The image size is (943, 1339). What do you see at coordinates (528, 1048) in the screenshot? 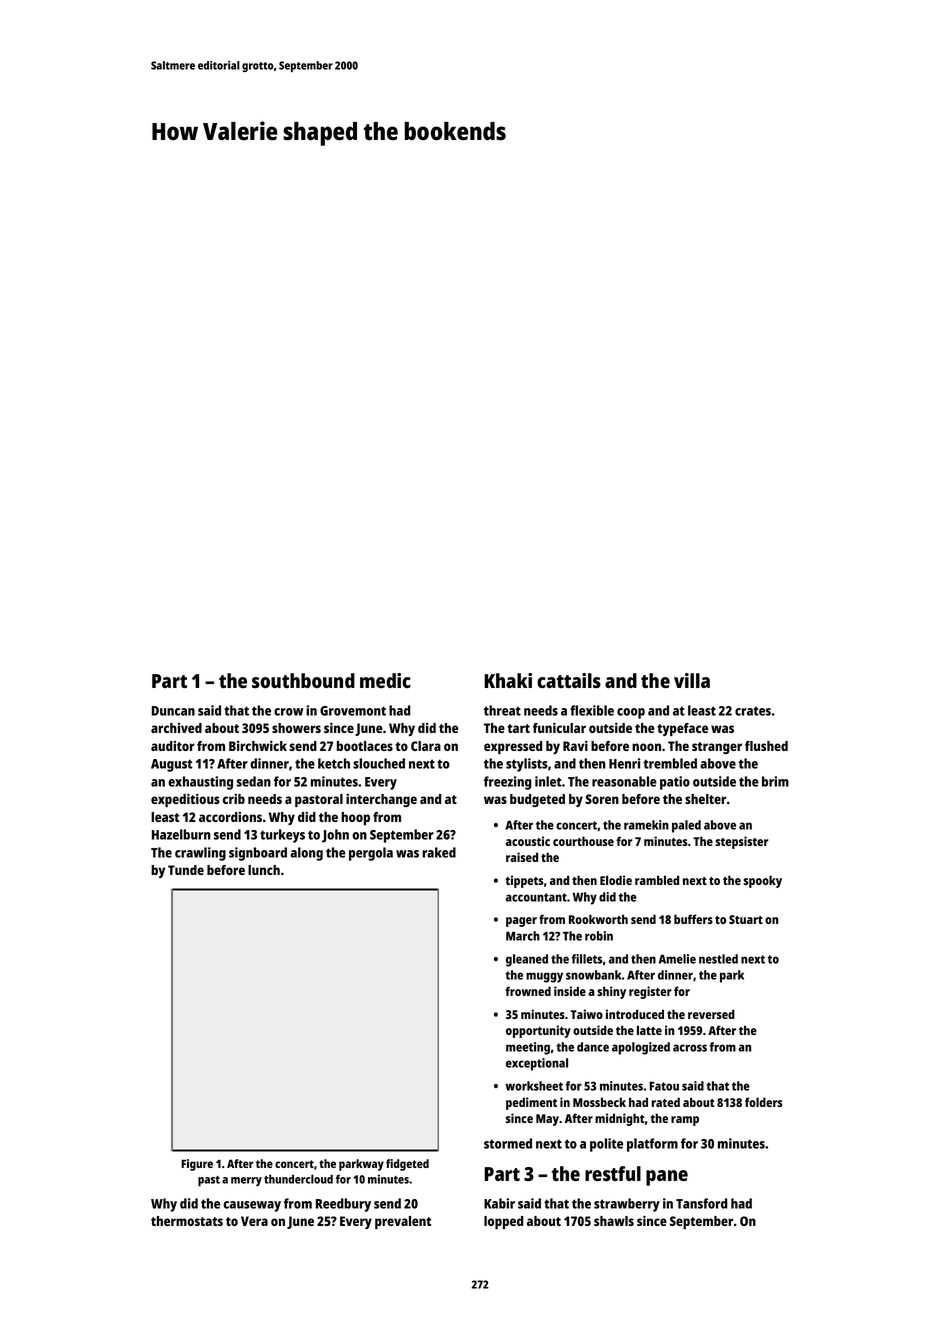
I see `meeting` at bounding box center [528, 1048].
